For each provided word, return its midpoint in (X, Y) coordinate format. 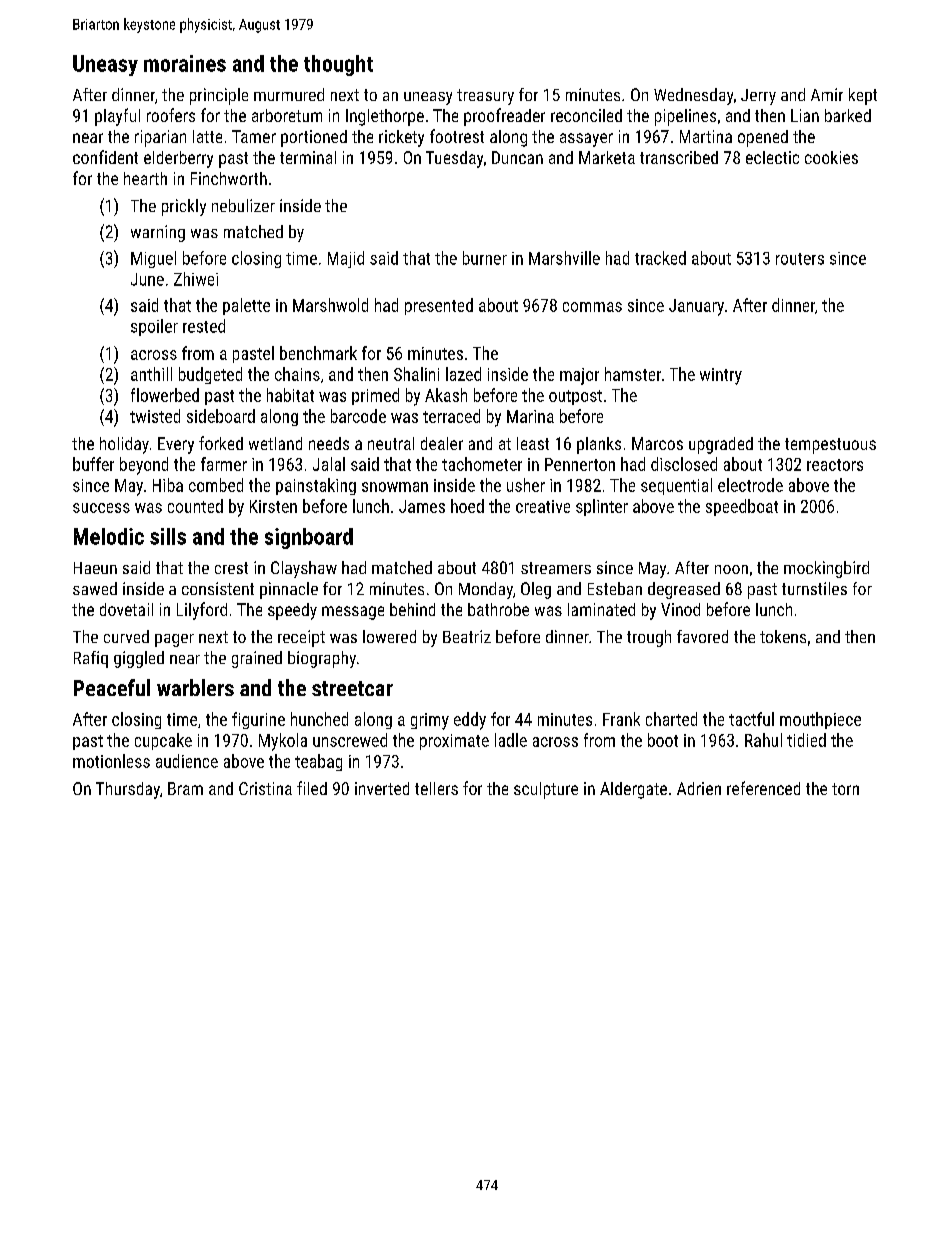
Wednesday (693, 96)
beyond (144, 466)
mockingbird (826, 569)
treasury (485, 97)
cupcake (163, 741)
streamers (556, 568)
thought (338, 65)
